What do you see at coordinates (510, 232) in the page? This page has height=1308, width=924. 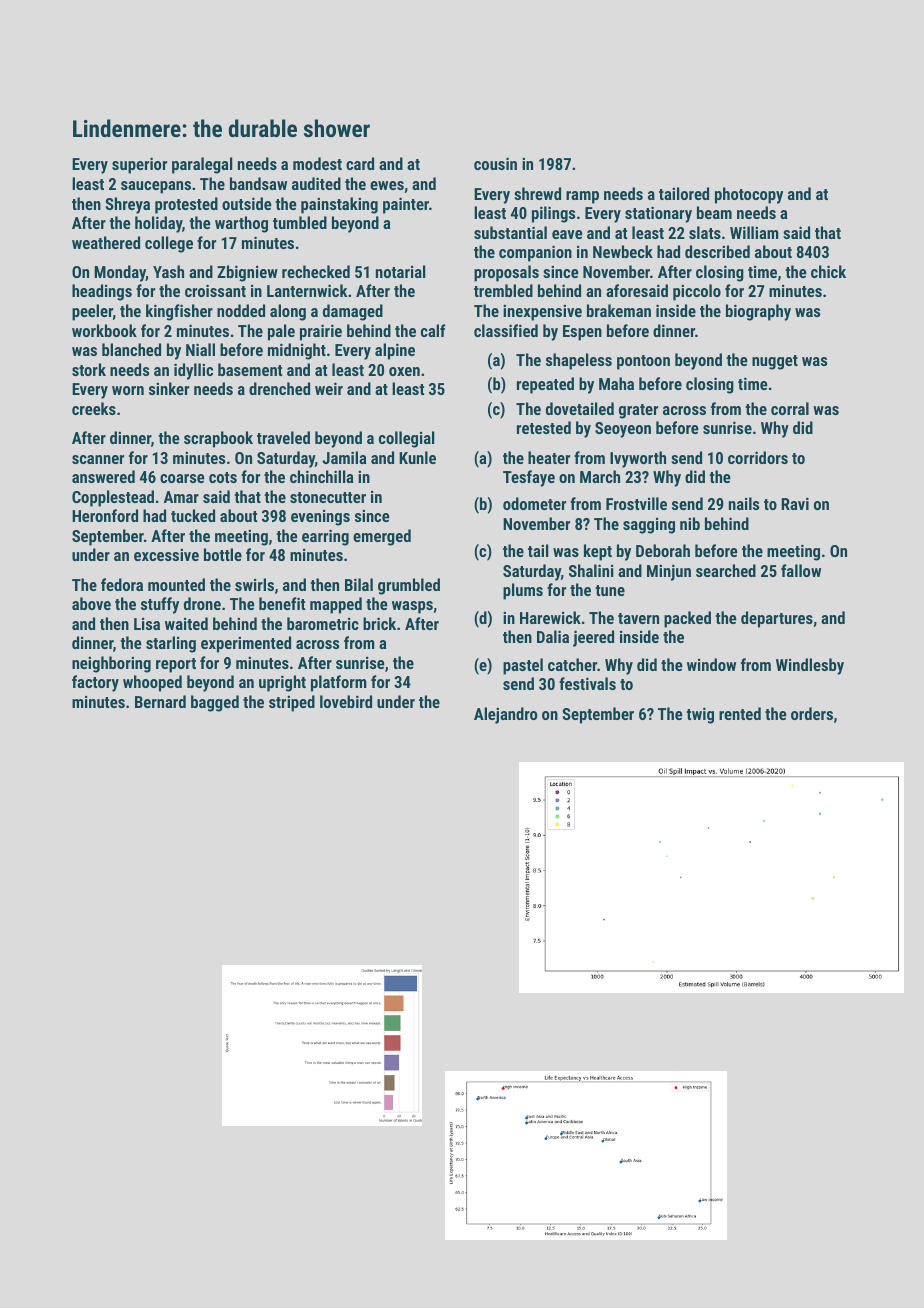 I see `substantial` at bounding box center [510, 232].
